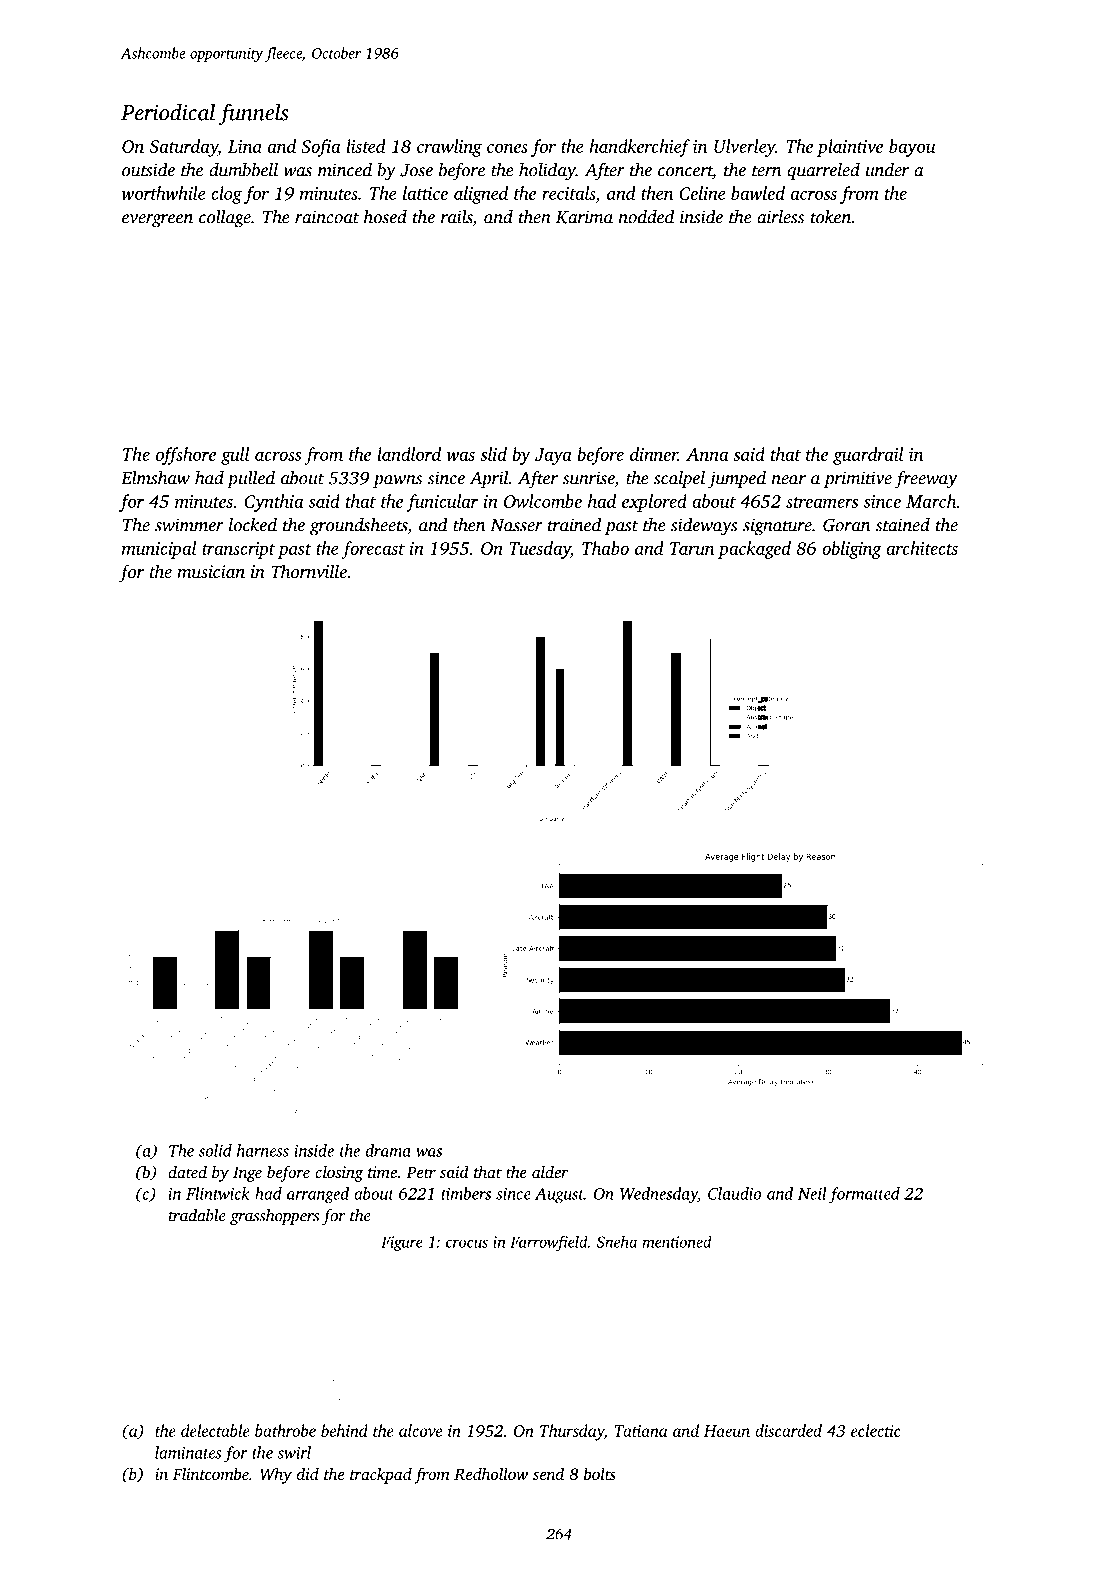 Image resolution: width=1093 pixels, height=1583 pixels. Describe the element at coordinates (850, 148) in the screenshot. I see `plaintive` at that location.
